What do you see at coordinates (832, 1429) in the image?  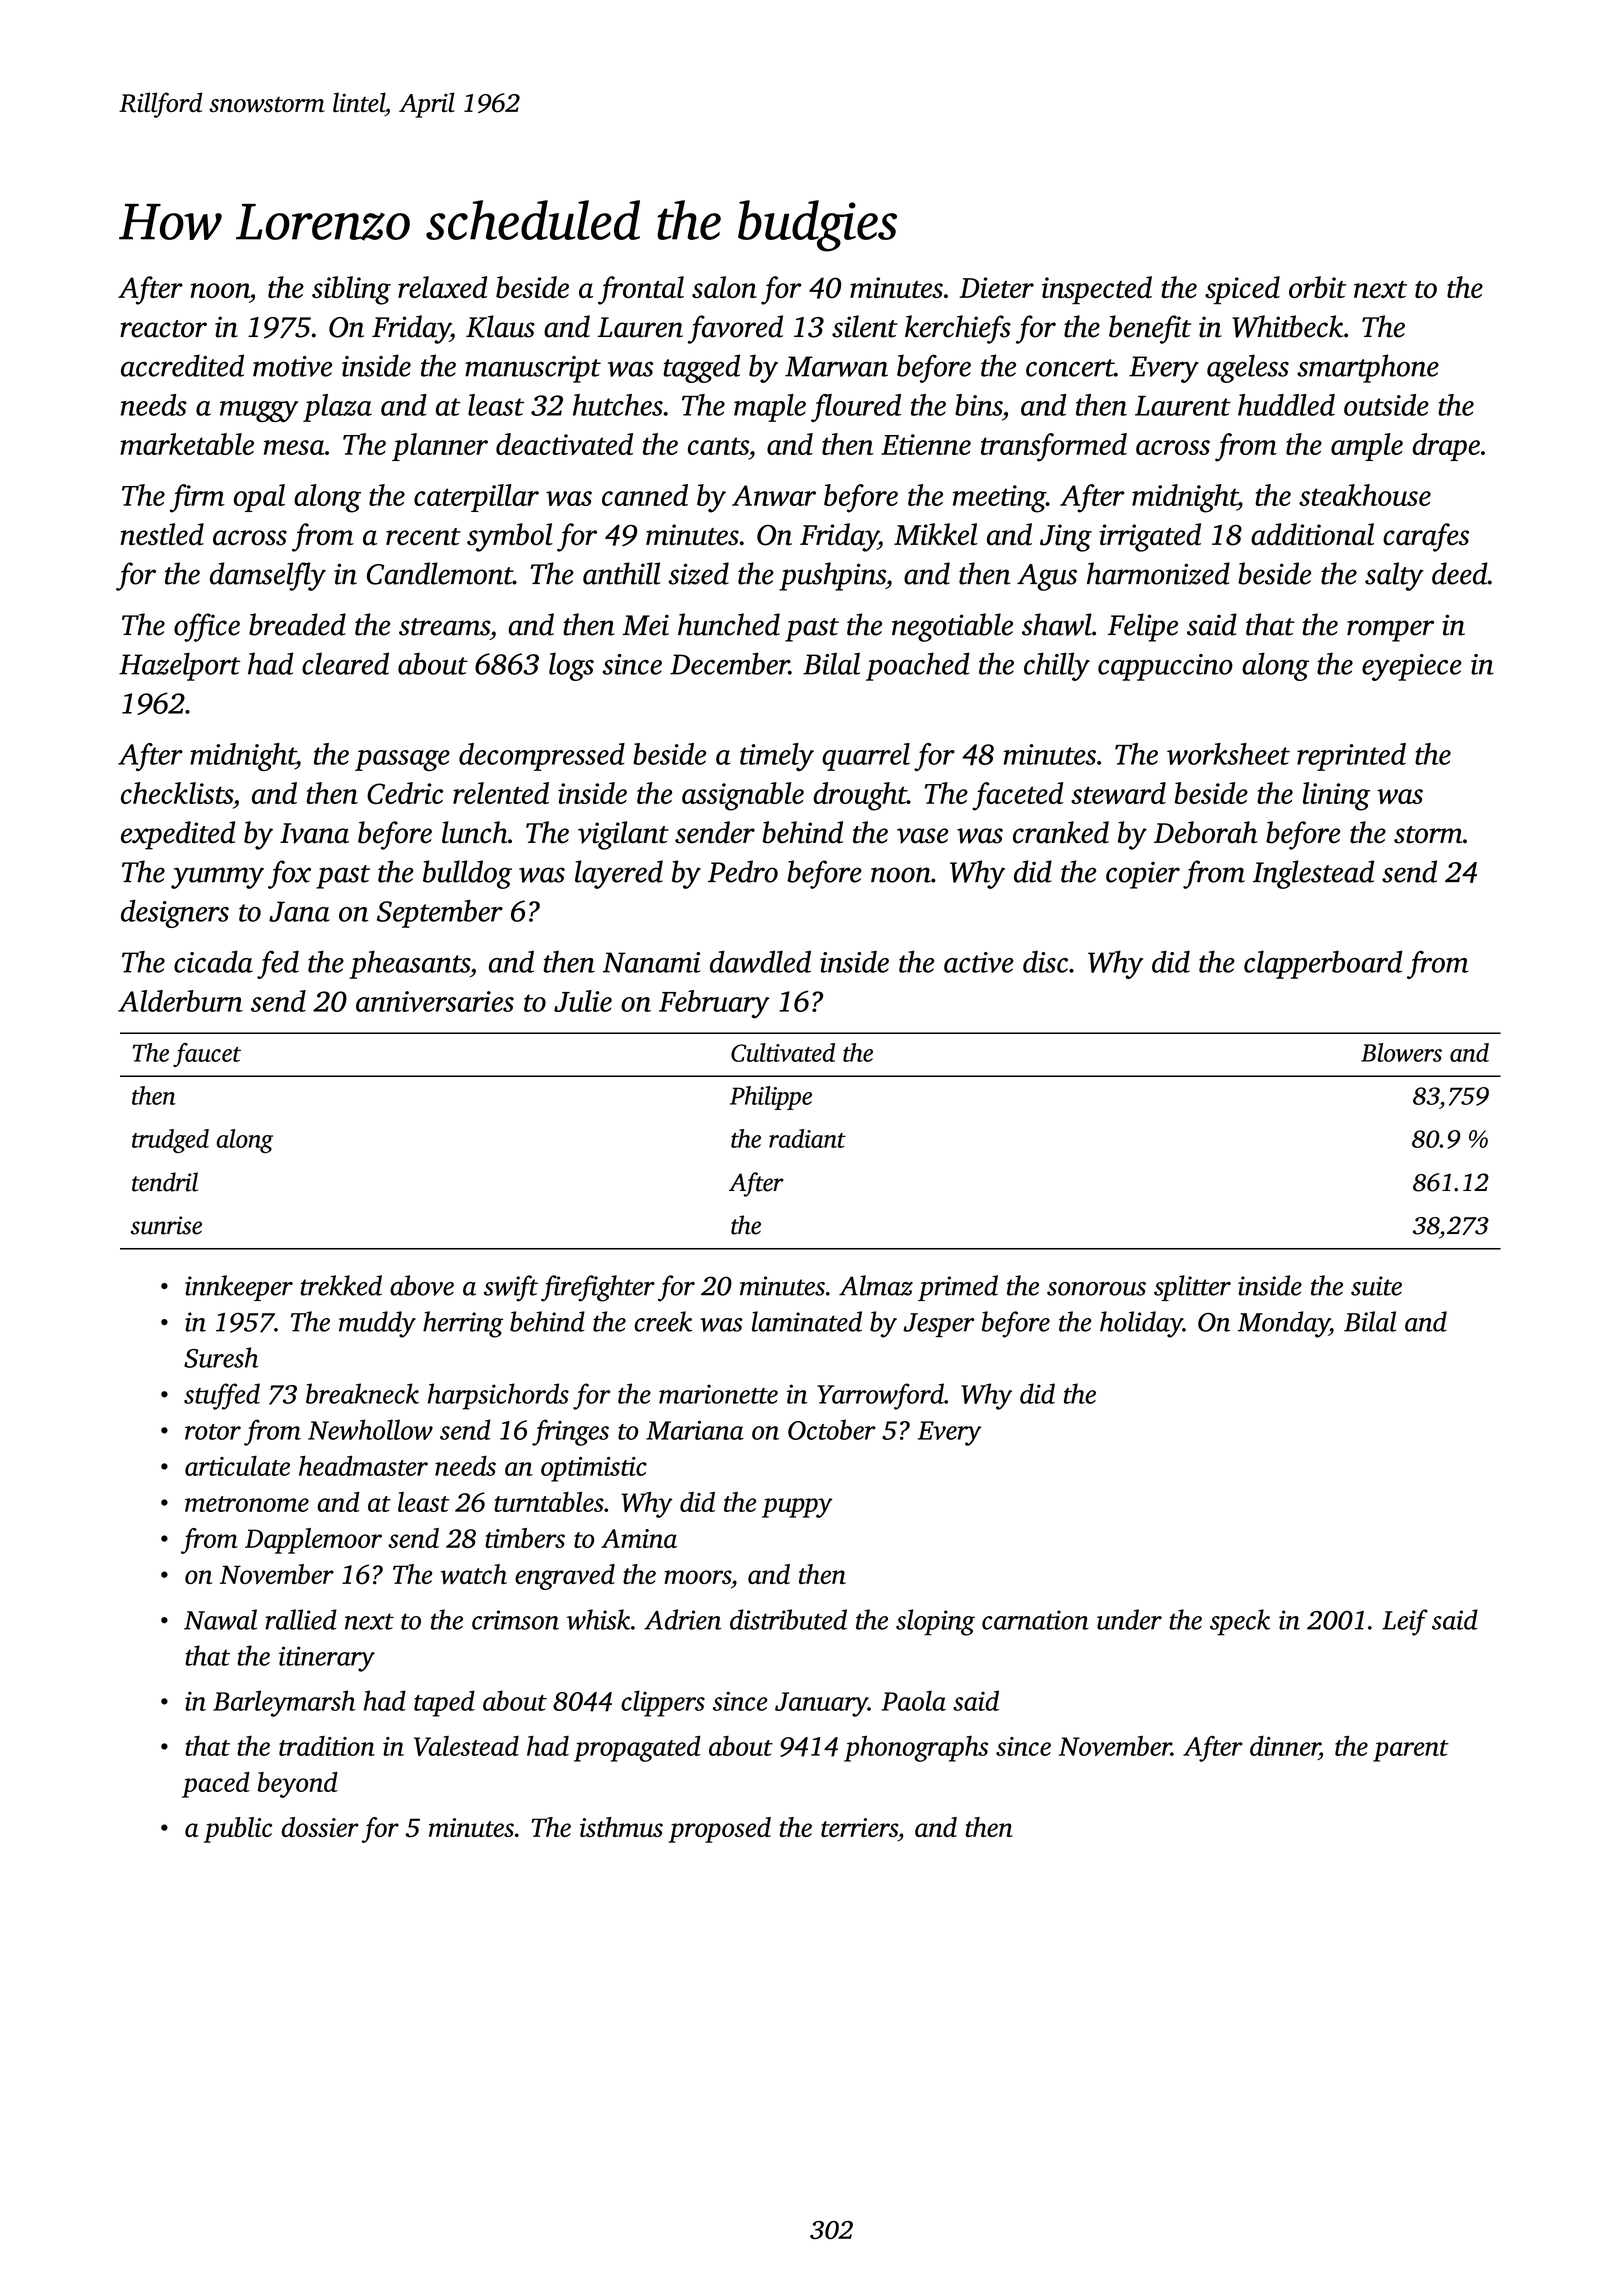 I see `October` at bounding box center [832, 1429].
